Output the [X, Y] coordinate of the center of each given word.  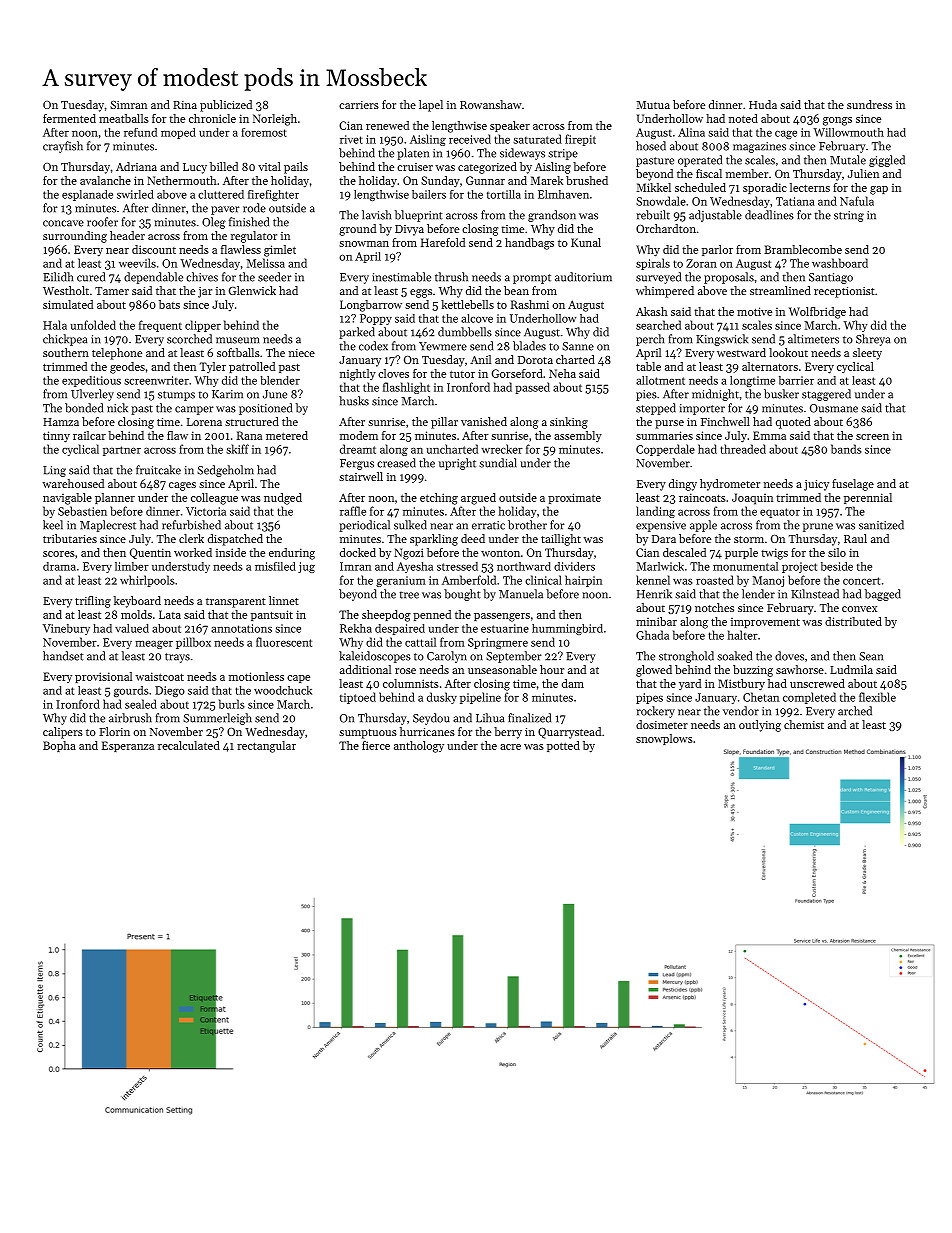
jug [306, 567]
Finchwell [725, 421]
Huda [763, 104]
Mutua [653, 105]
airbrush [130, 718]
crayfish [63, 147]
